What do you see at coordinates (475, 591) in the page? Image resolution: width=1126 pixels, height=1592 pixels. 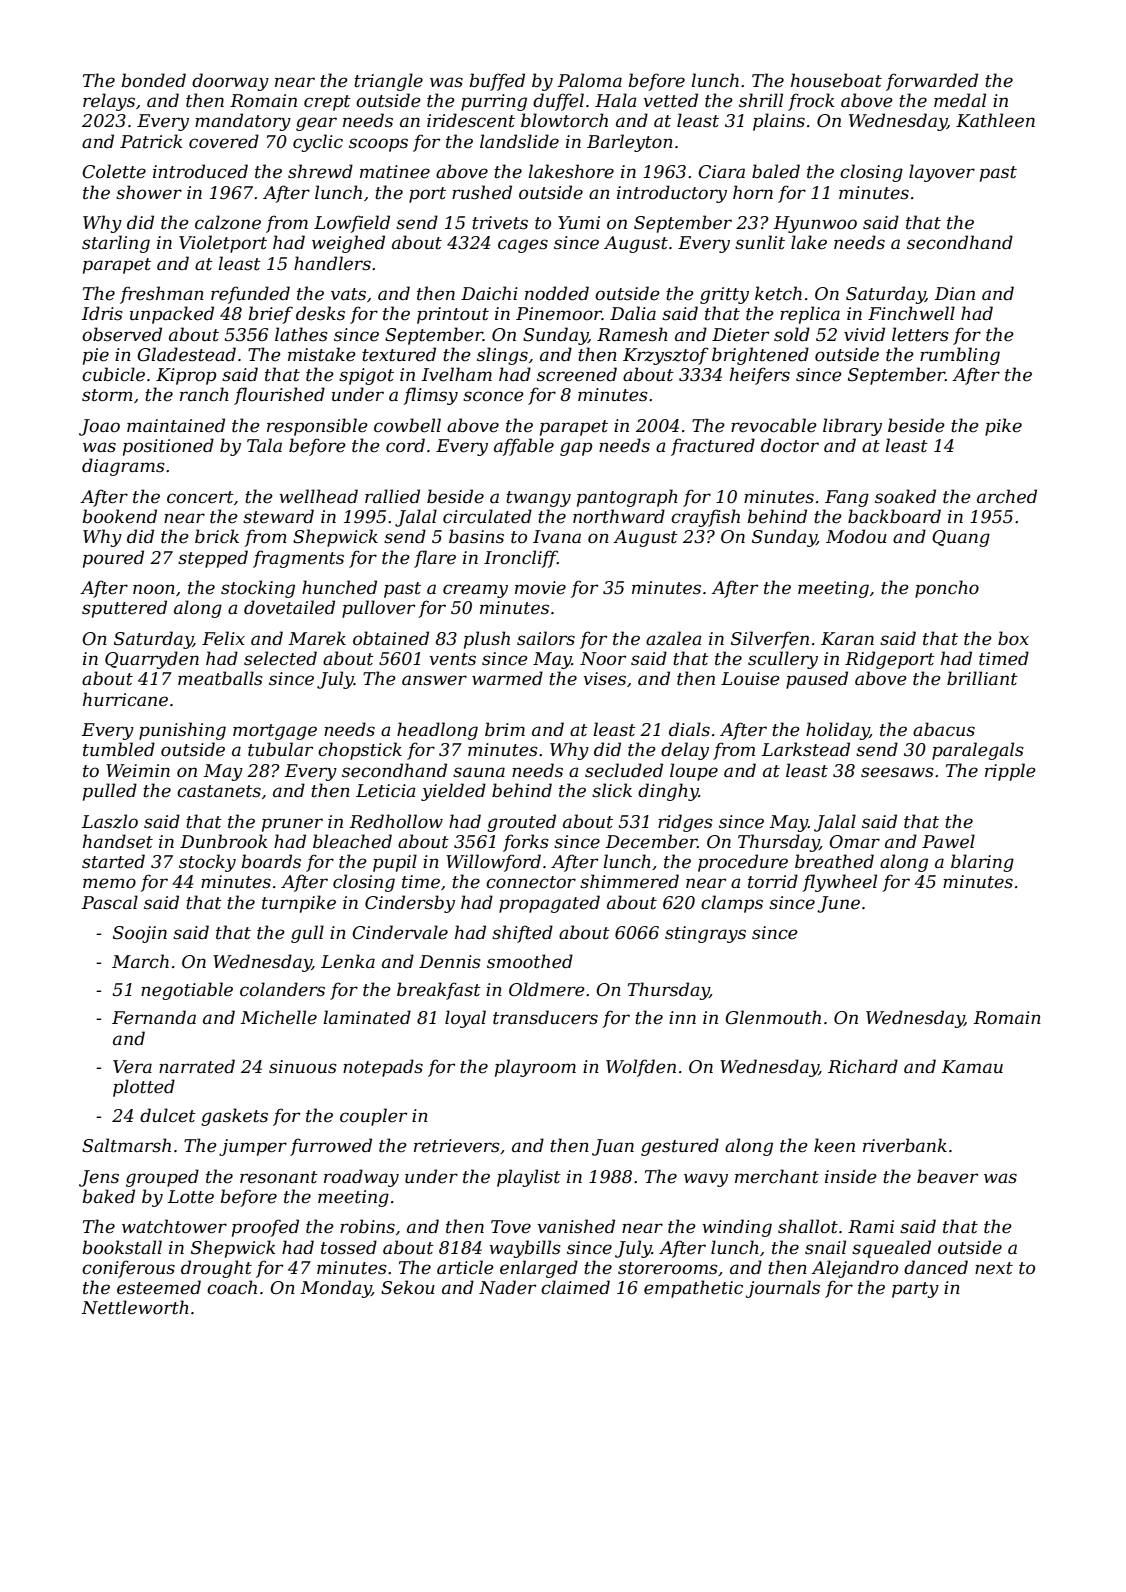 I see `creamy` at bounding box center [475, 591].
